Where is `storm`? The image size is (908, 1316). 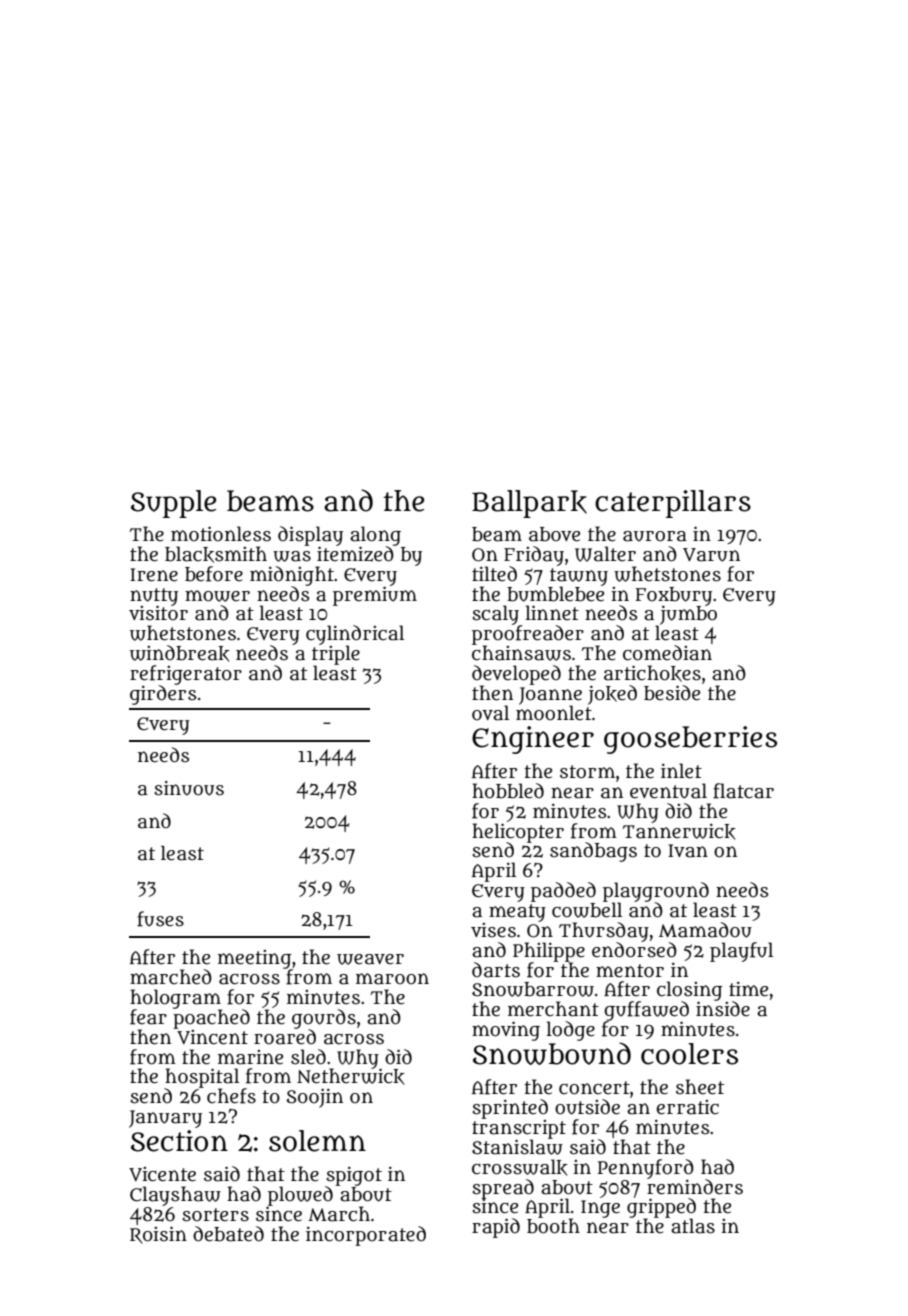 storm is located at coordinates (587, 772).
